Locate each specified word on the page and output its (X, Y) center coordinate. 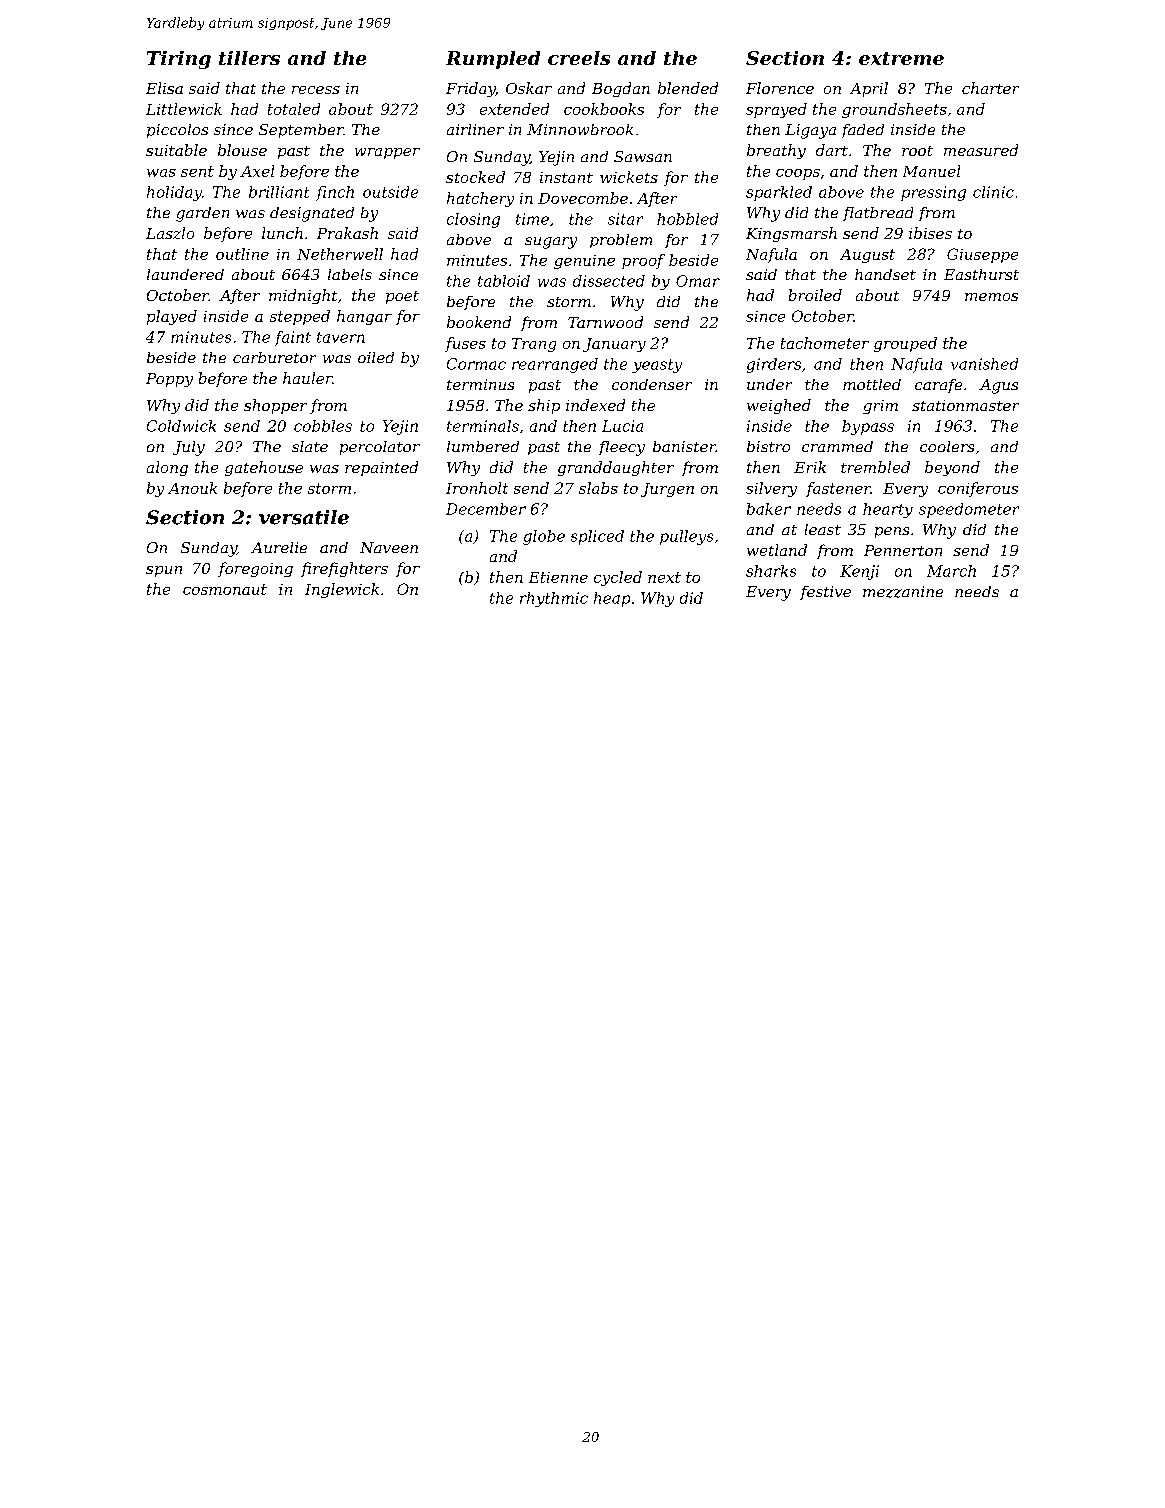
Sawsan (643, 156)
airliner (475, 129)
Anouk (192, 488)
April (869, 89)
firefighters (344, 569)
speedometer (969, 510)
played (172, 317)
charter (990, 88)
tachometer (825, 343)
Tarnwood (605, 322)
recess (316, 90)
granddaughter (616, 468)
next (664, 577)
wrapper (387, 153)
